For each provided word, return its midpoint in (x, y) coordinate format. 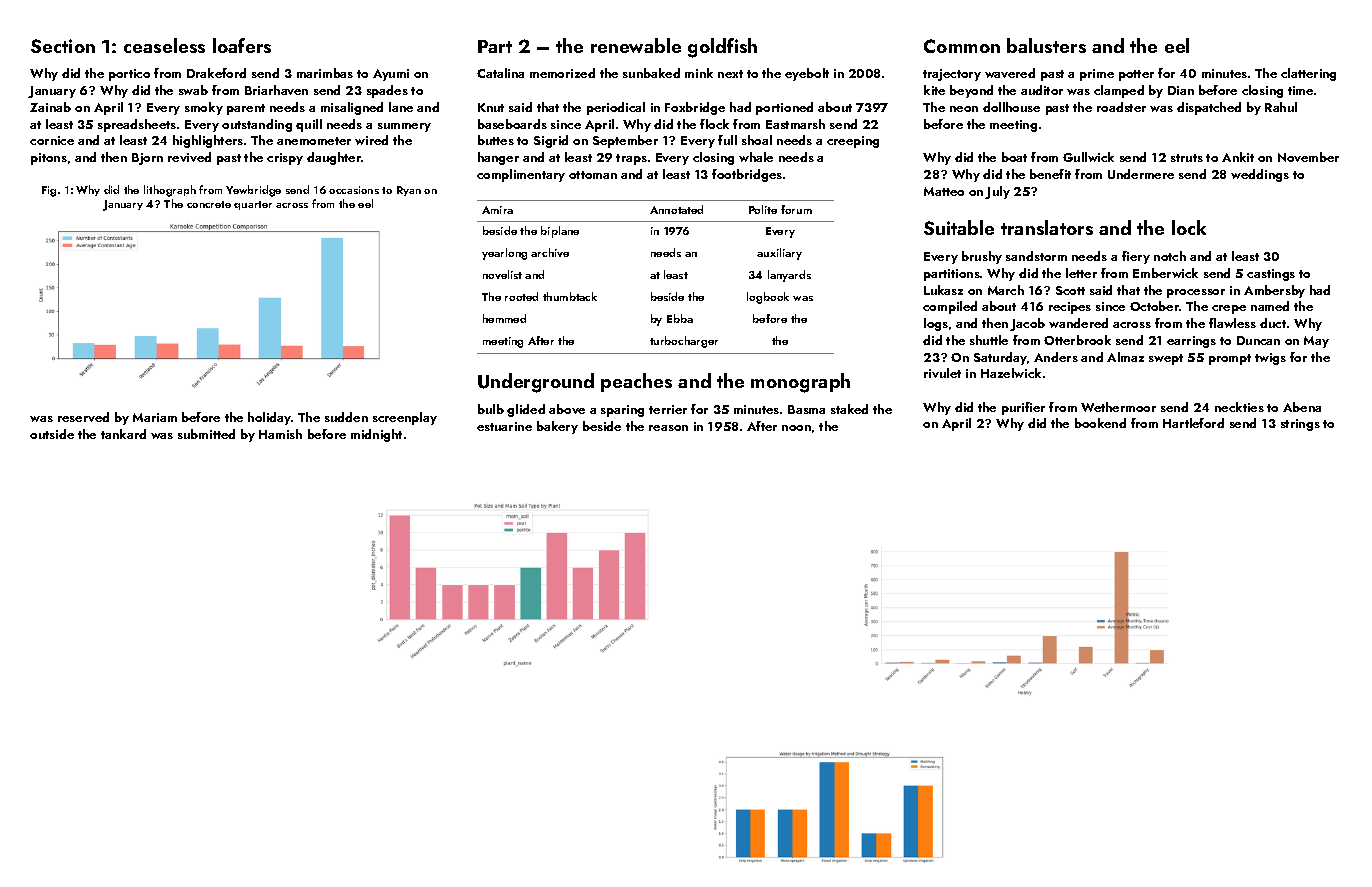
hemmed (504, 318)
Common (962, 46)
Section (63, 46)
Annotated (676, 209)
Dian (1181, 90)
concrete (209, 204)
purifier (1023, 408)
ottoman (593, 175)
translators (1047, 227)
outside (52, 434)
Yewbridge (253, 191)
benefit (1050, 174)
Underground (536, 383)
